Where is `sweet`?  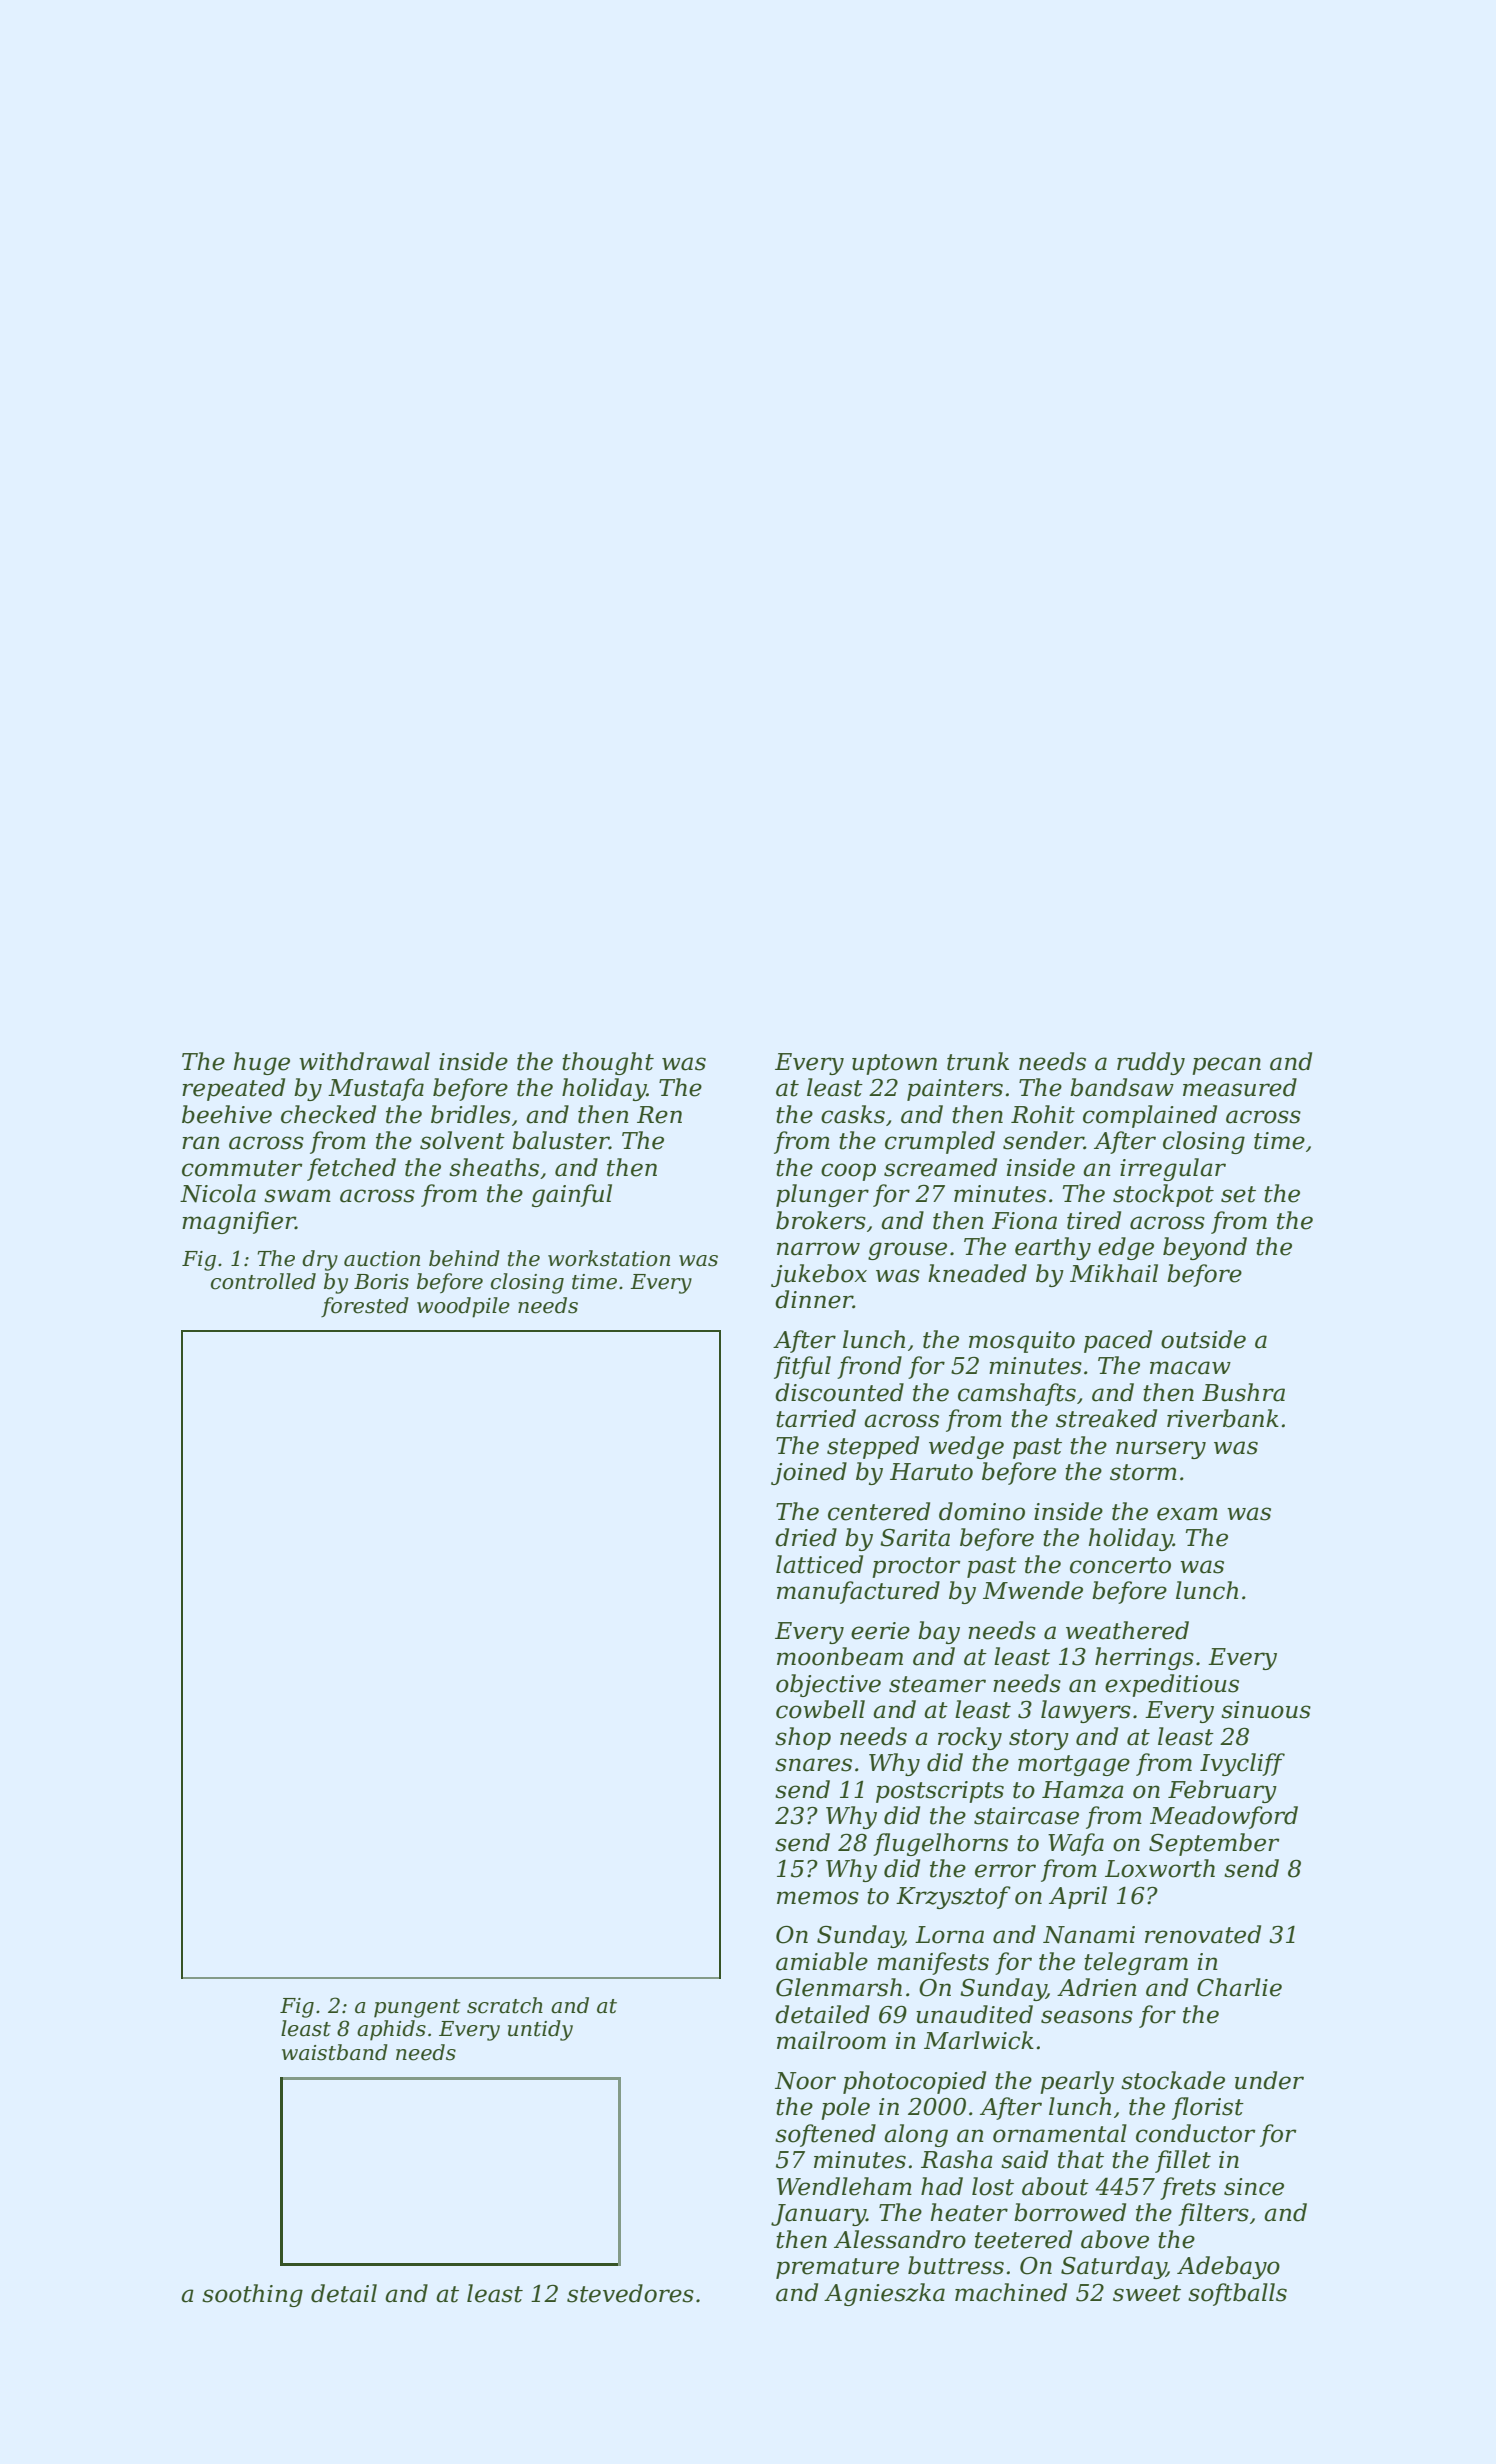
sweet is located at coordinates (1147, 2293).
